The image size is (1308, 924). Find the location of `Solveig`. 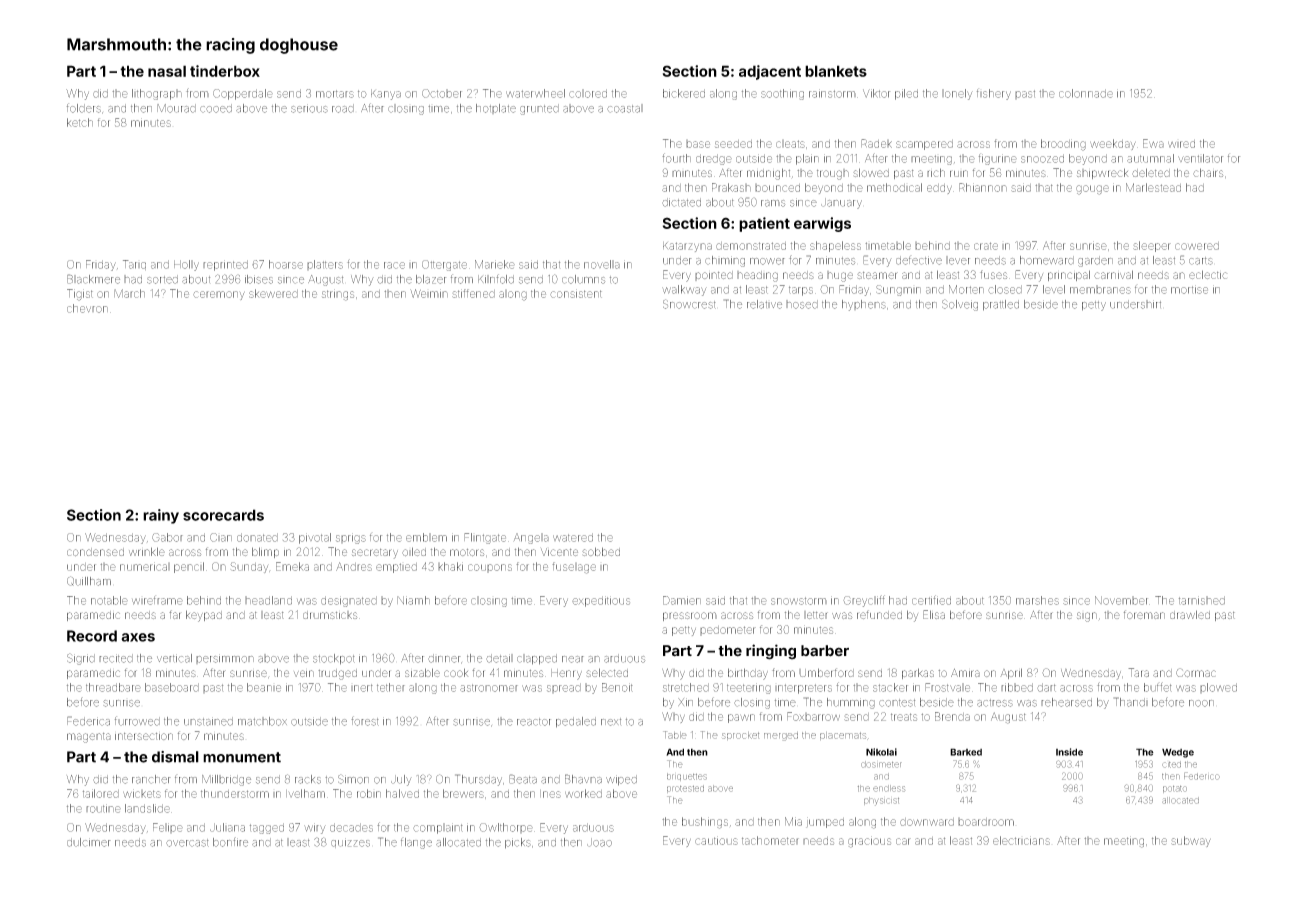

Solveig is located at coordinates (960, 305).
